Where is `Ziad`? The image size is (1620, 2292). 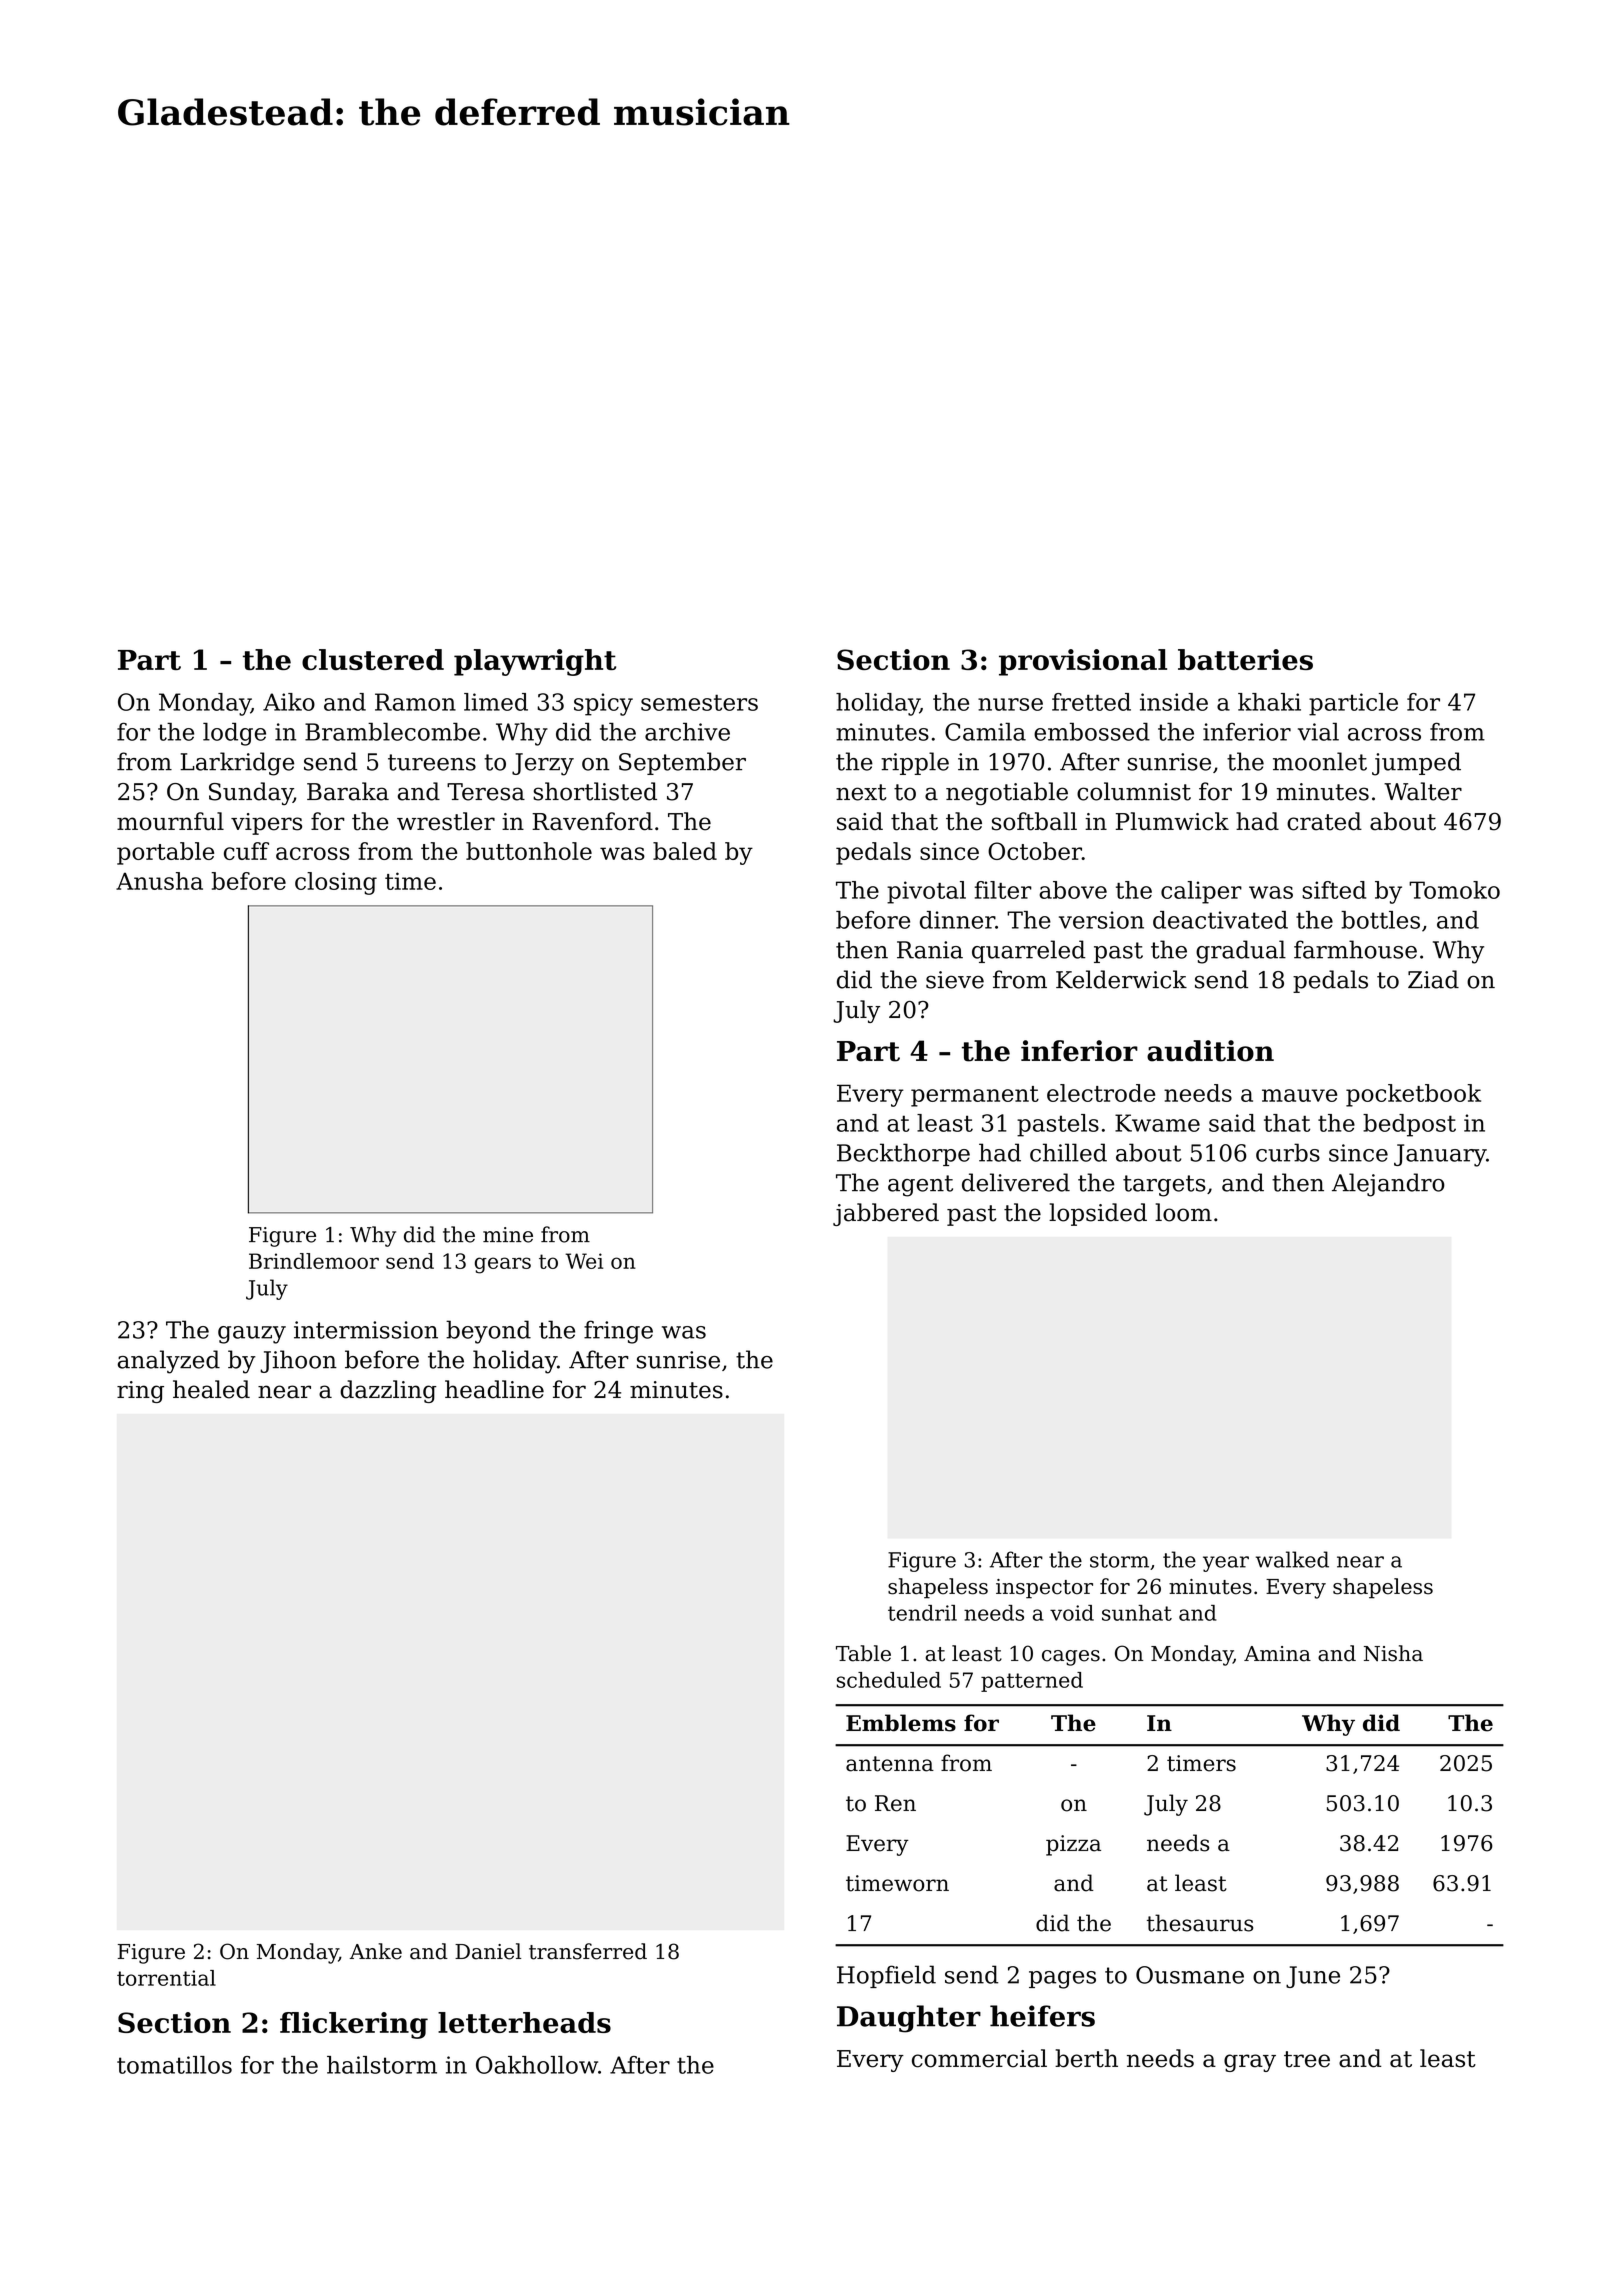
Ziad is located at coordinates (1433, 979).
